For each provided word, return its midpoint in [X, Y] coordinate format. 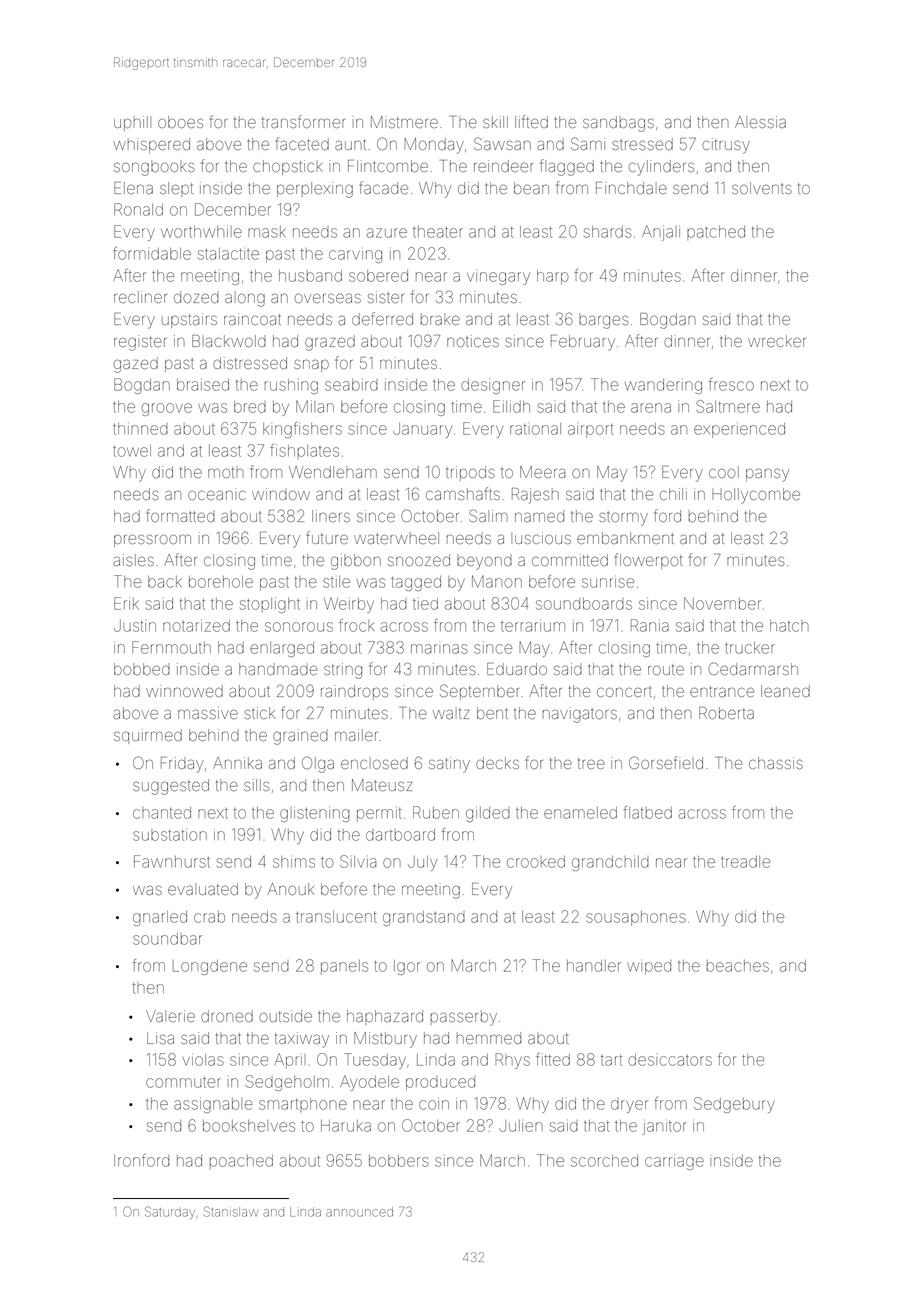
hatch [789, 626]
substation [170, 835]
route [666, 669]
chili [673, 494]
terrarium [533, 625]
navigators [580, 715]
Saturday [170, 1212]
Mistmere [404, 122]
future [327, 537]
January [422, 430]
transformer [303, 121]
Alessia [760, 122]
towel [132, 451]
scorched [604, 1161]
